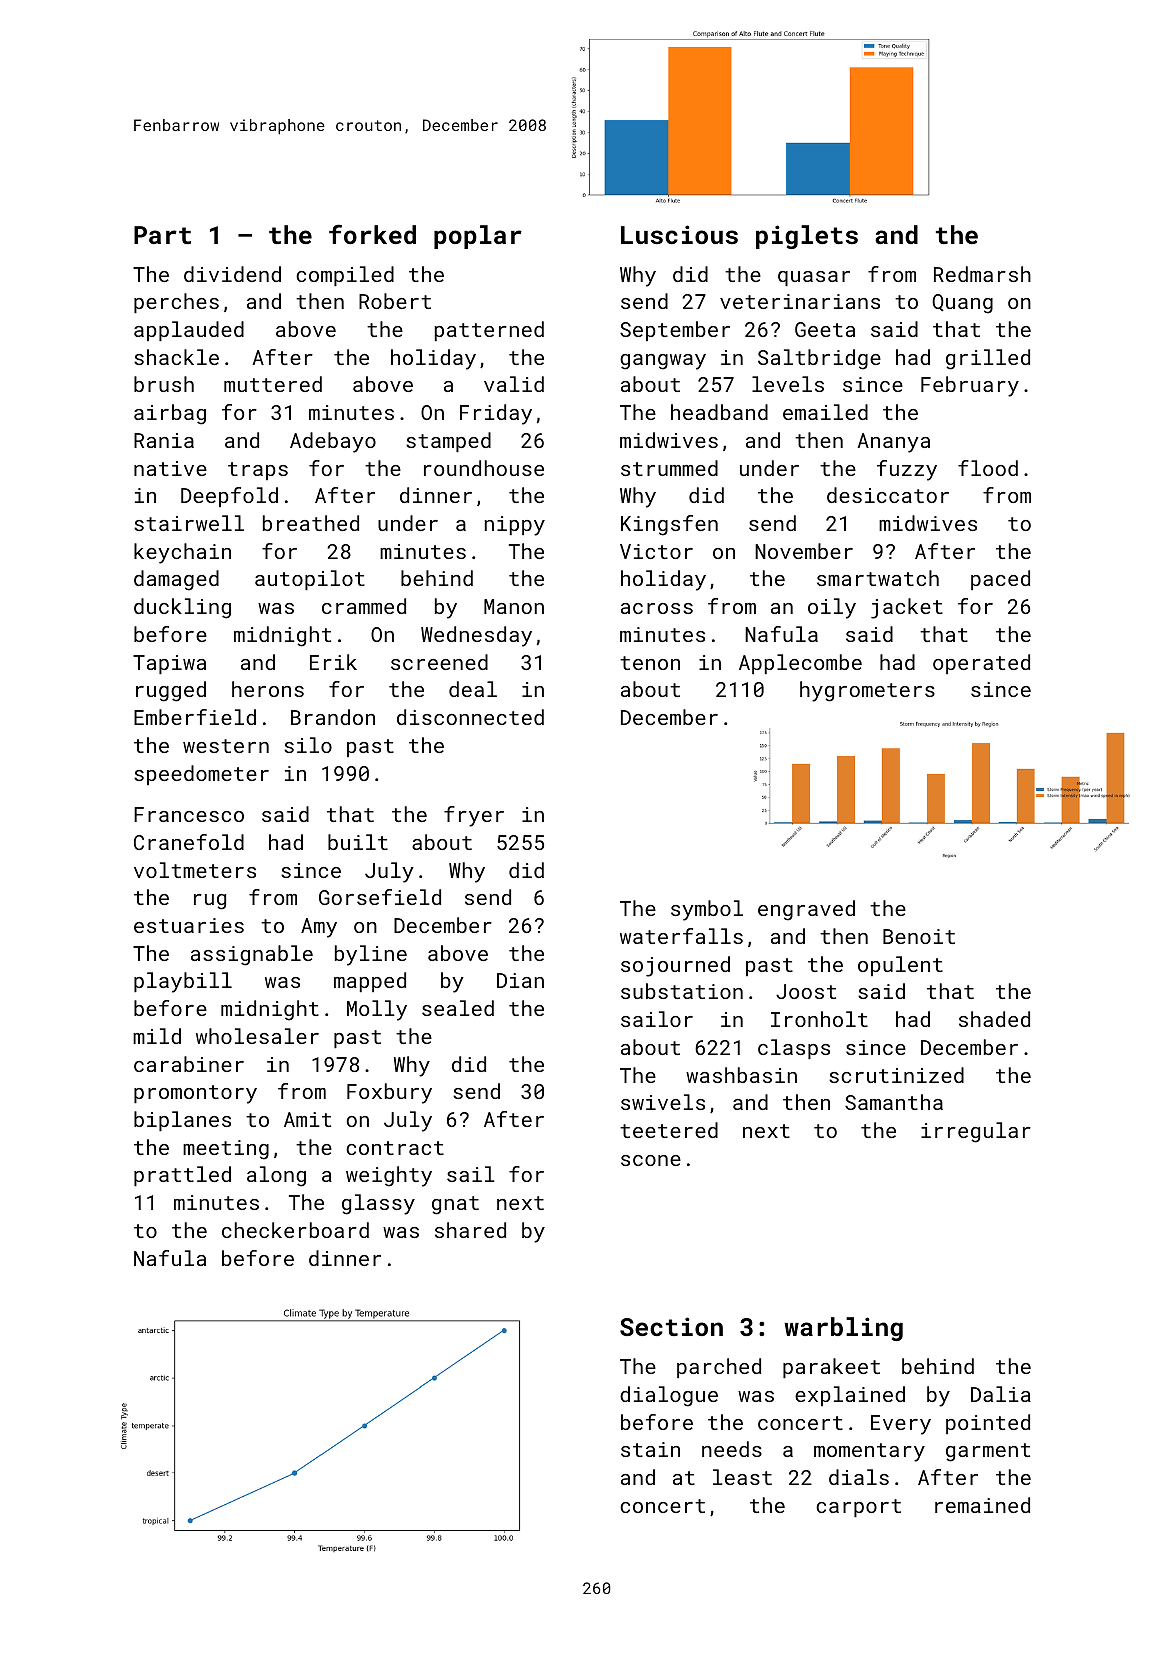 The height and width of the document is (1654, 1165). Describe the element at coordinates (994, 1019) in the document. I see `shaded` at that location.
